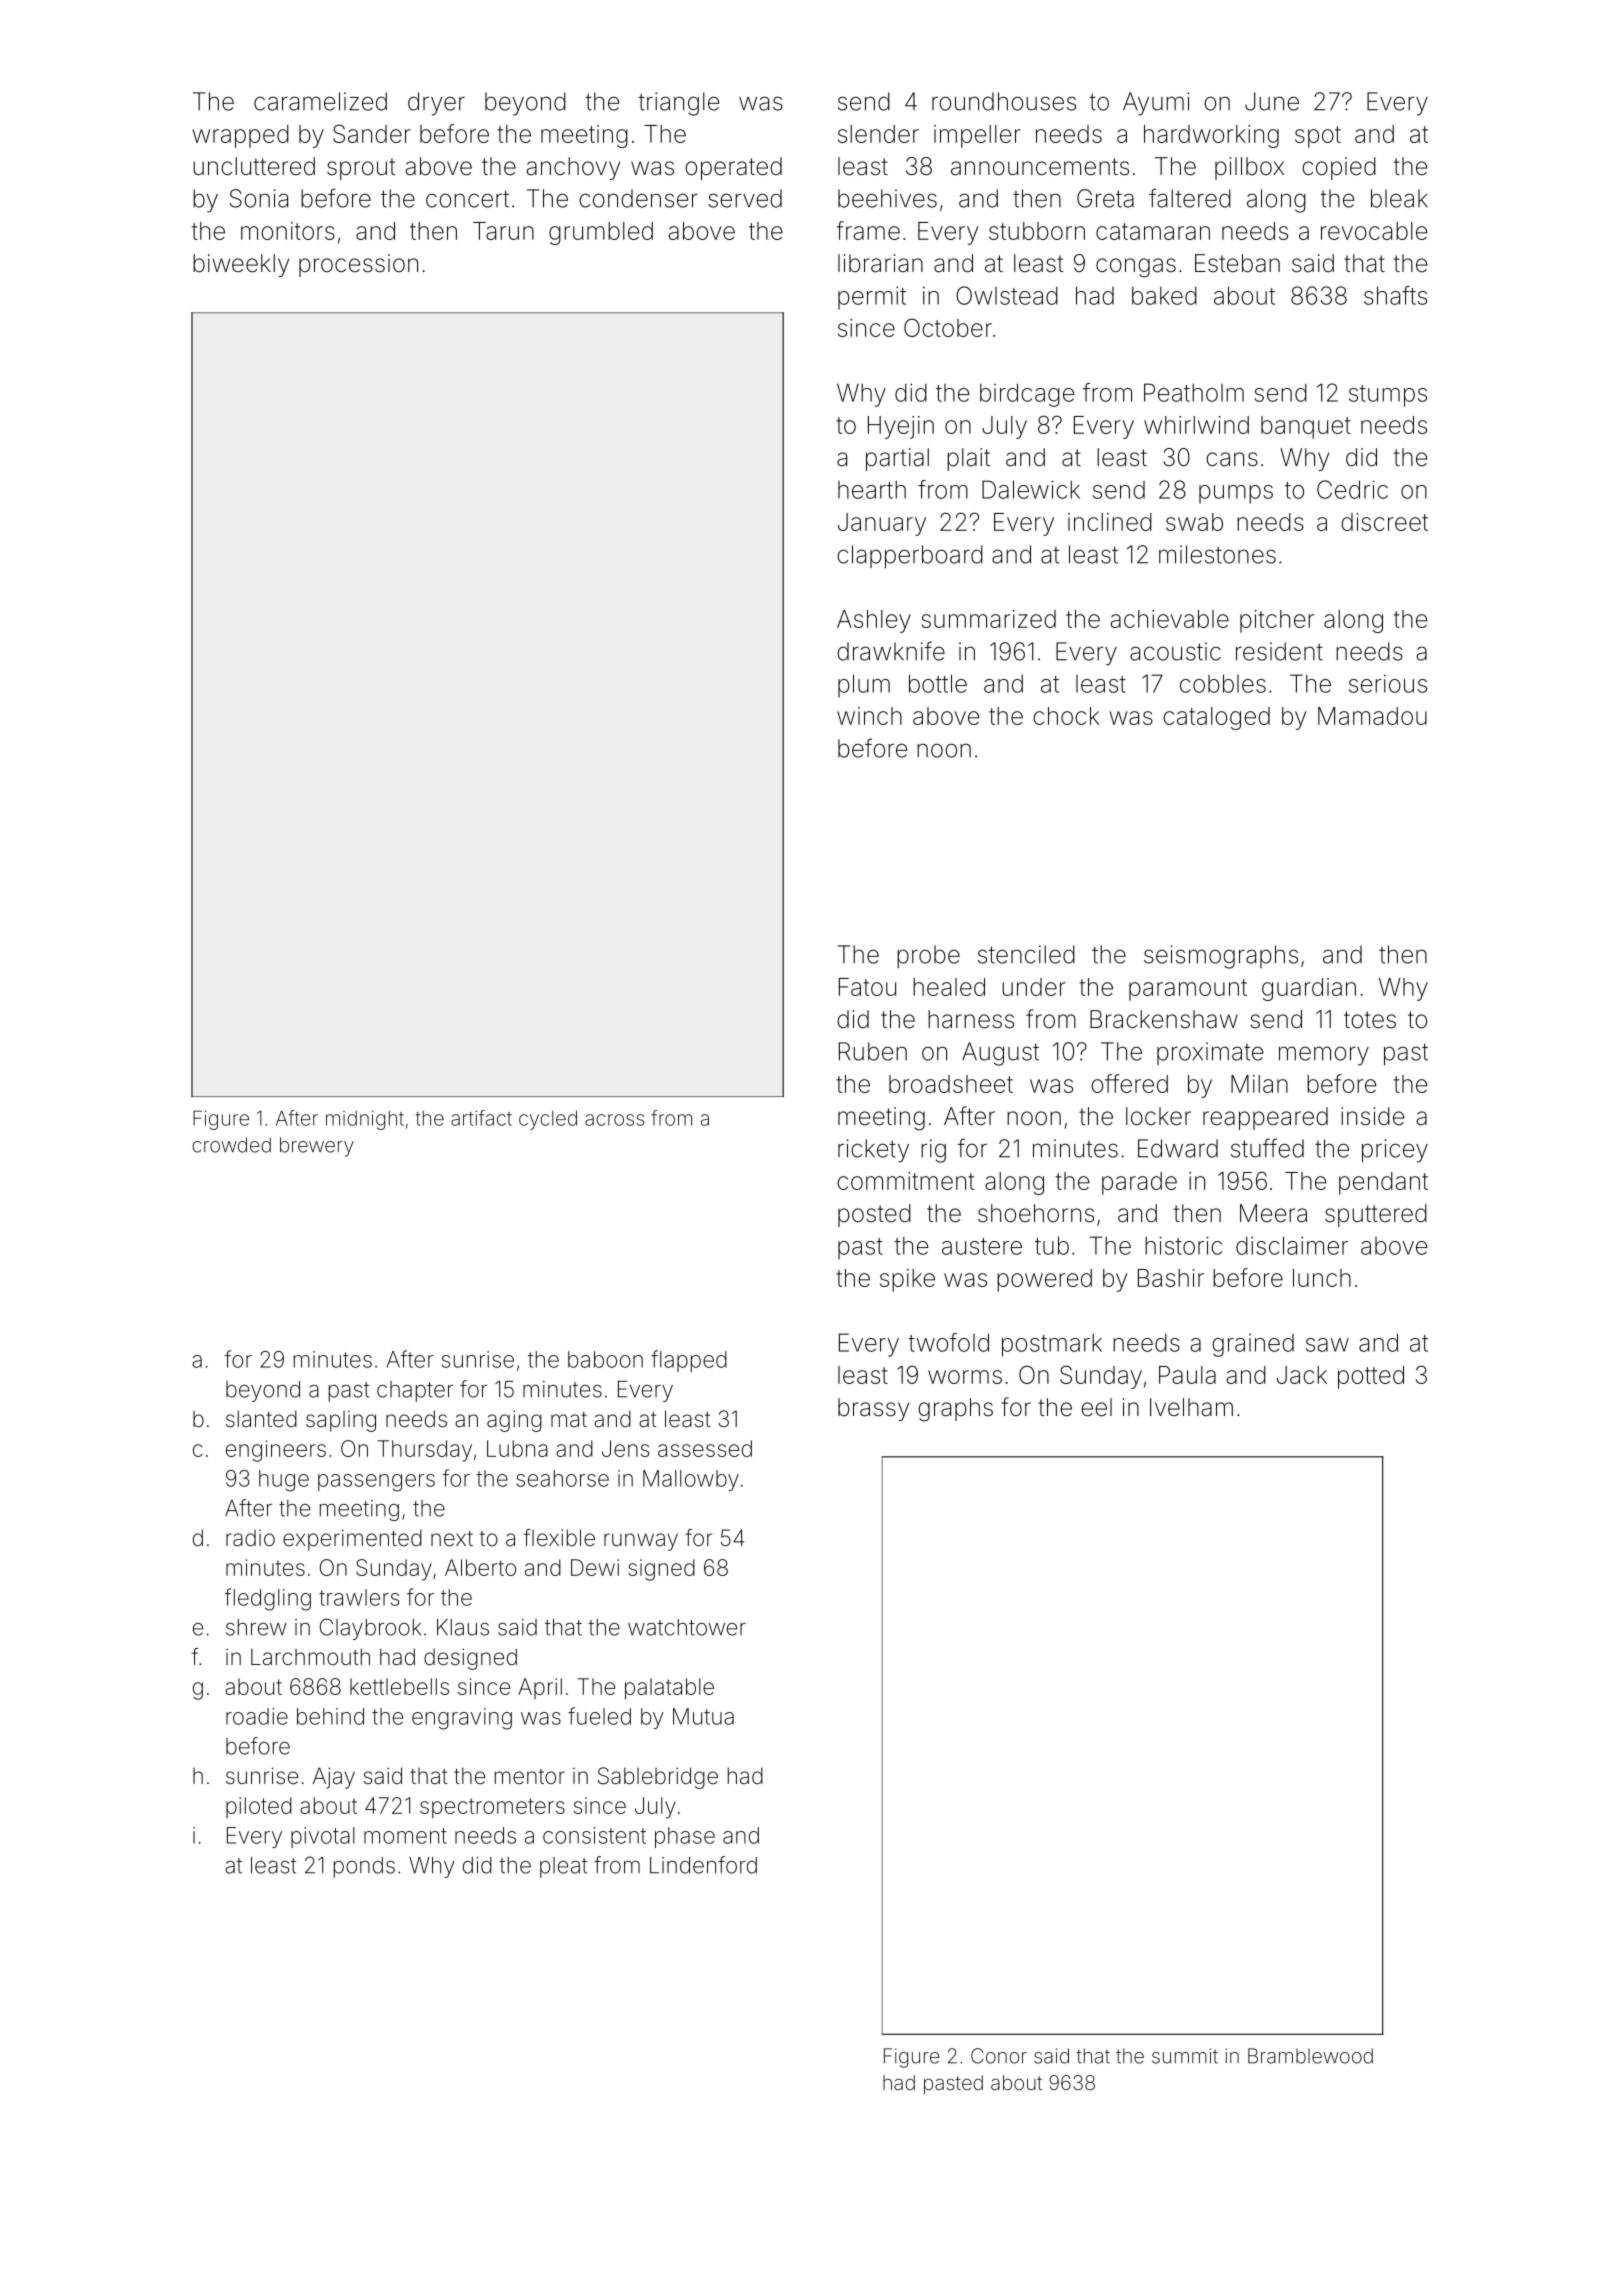 The width and height of the image is (1620, 2292). Describe the element at coordinates (901, 427) in the image. I see `Hyejin` at that location.
